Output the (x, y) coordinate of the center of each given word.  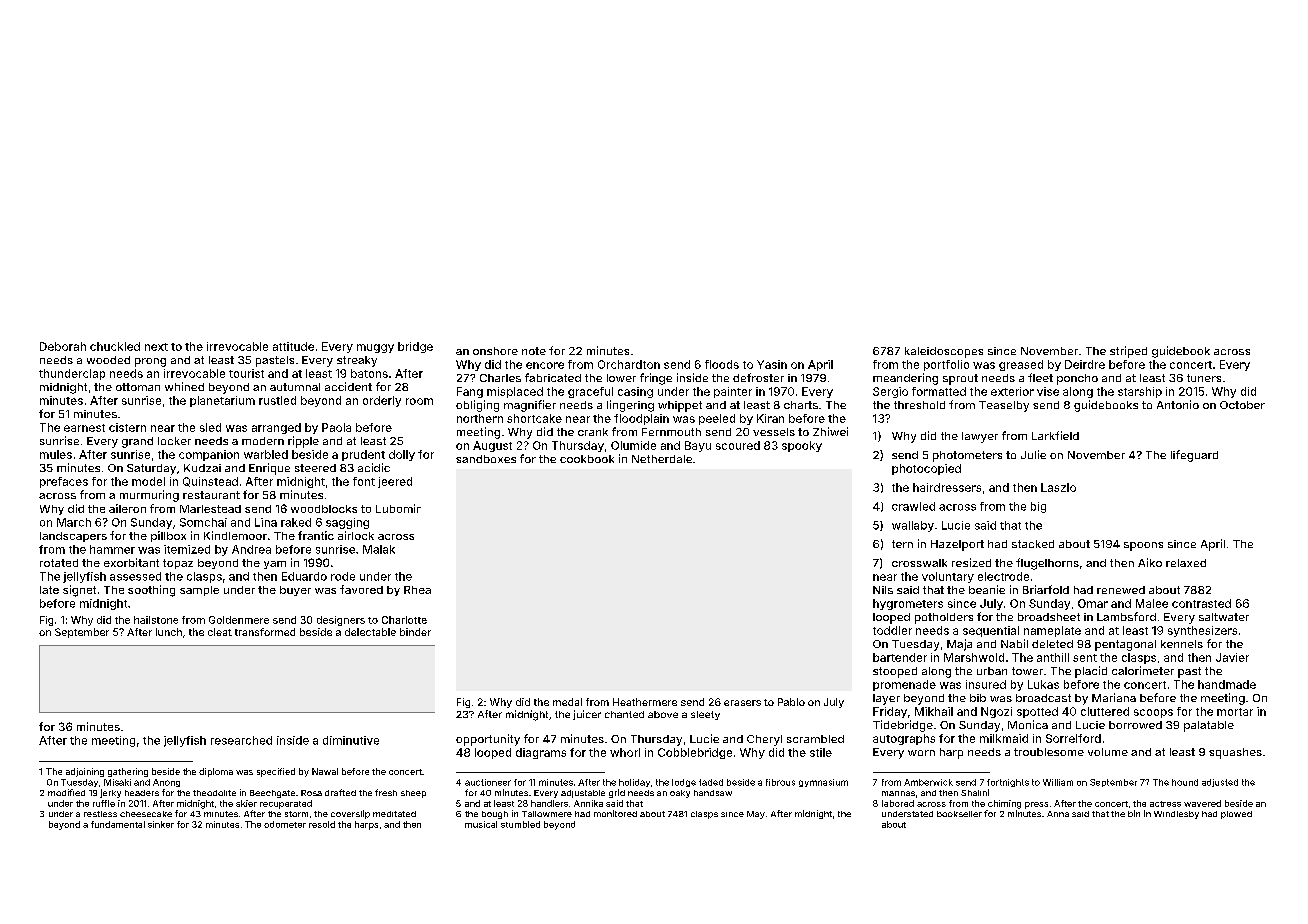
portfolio (946, 365)
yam (275, 565)
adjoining (85, 772)
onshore (495, 351)
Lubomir (398, 508)
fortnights (1008, 783)
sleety (705, 715)
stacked (1033, 544)
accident (348, 386)
